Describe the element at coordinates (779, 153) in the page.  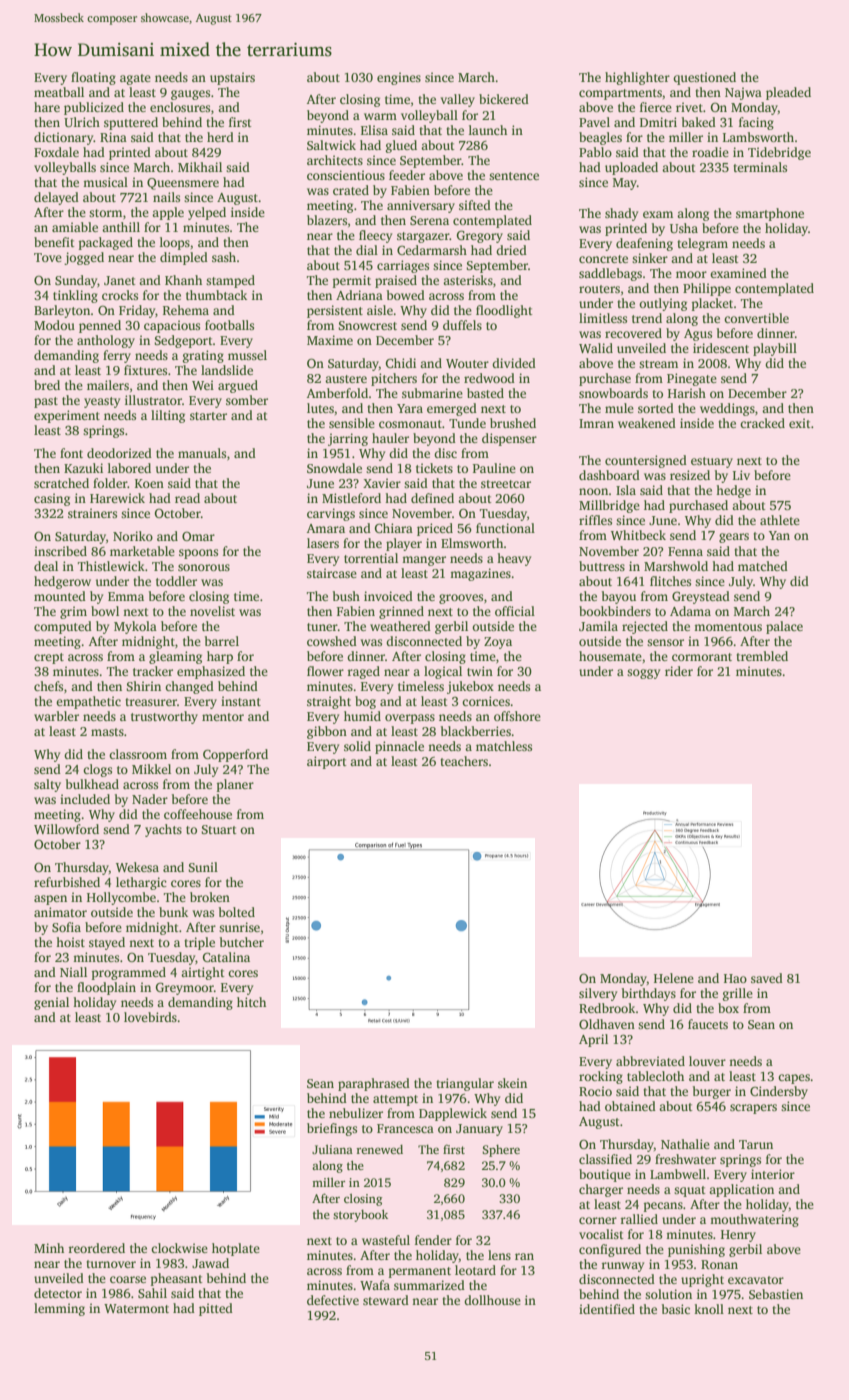
I see `Tidebridge` at that location.
